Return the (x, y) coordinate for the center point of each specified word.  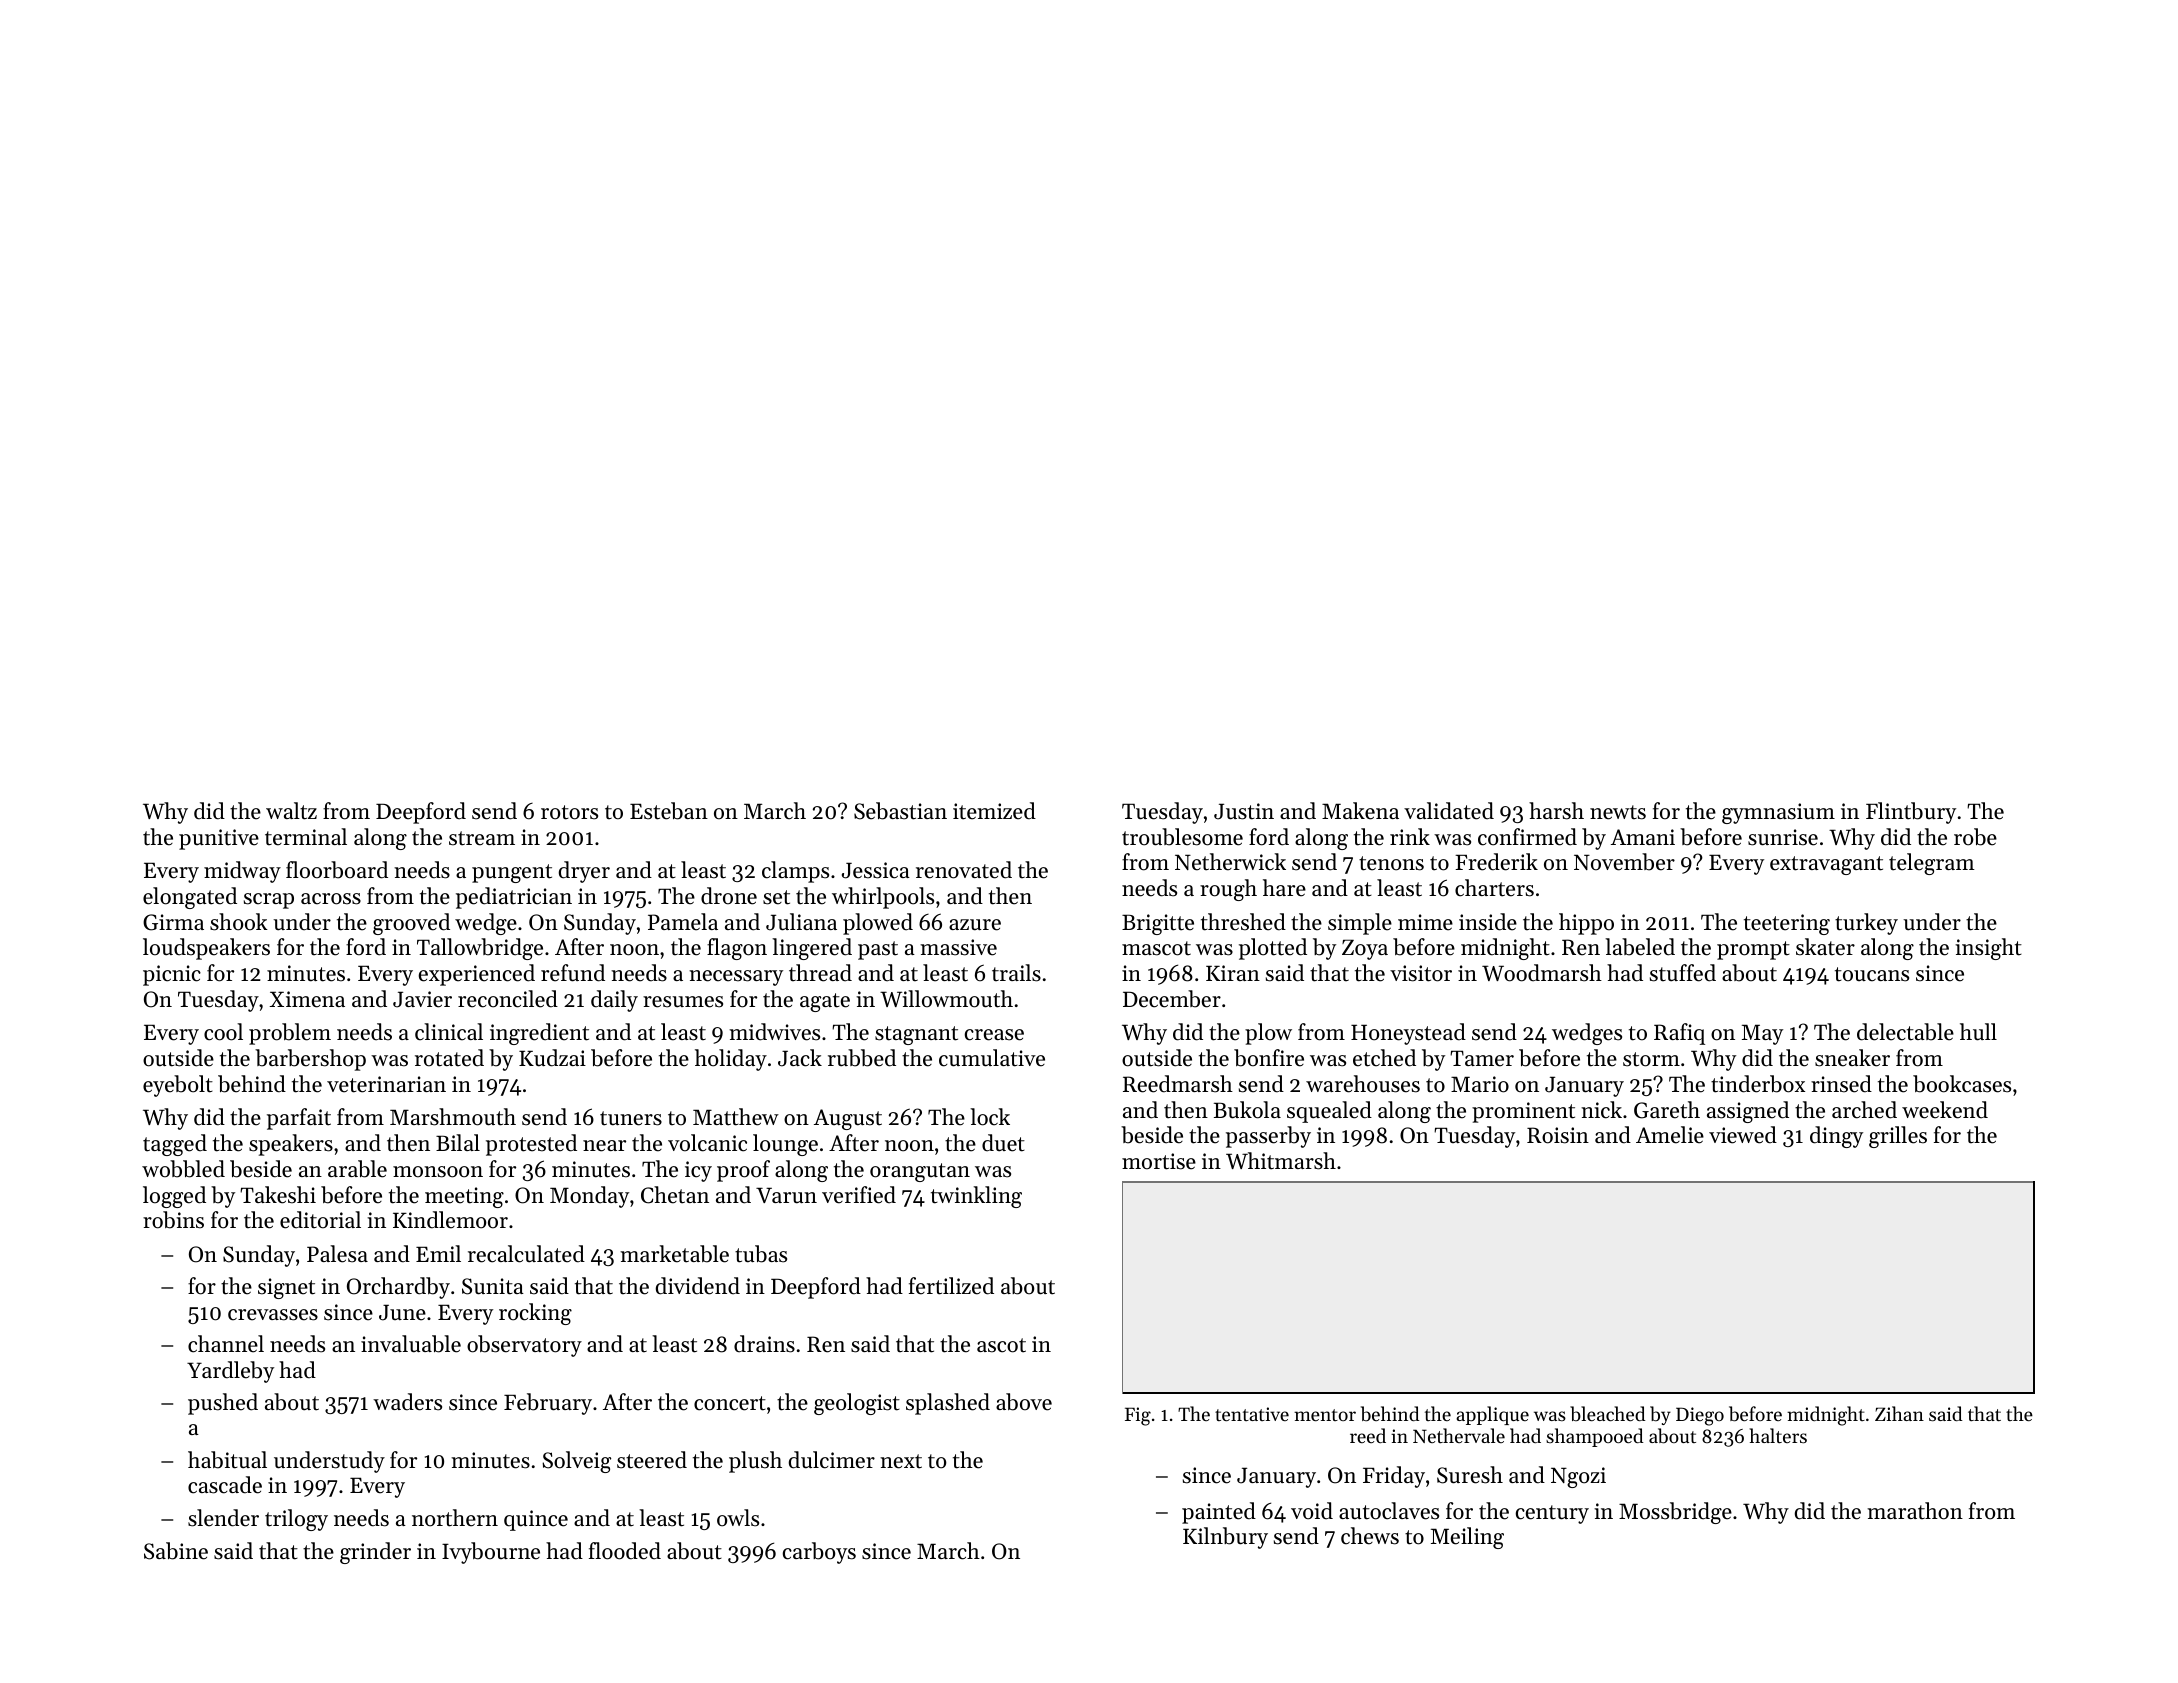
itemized (994, 811)
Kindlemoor (450, 1220)
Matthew (736, 1117)
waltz (291, 811)
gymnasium (1778, 813)
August (848, 1119)
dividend (698, 1286)
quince (536, 1520)
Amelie (1670, 1135)
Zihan (1899, 1413)
